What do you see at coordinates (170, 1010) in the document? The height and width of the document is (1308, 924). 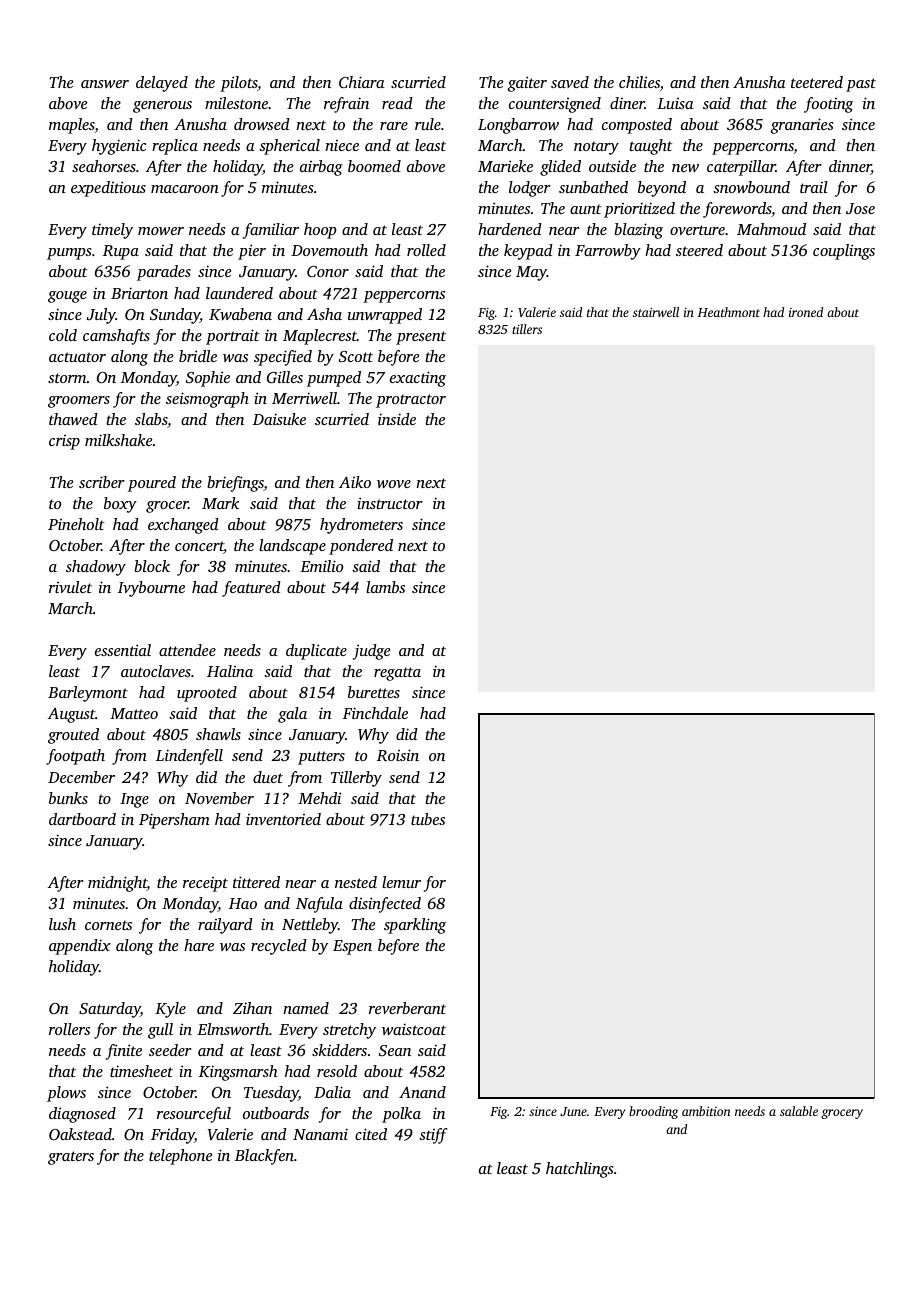 I see `Kyle` at bounding box center [170, 1010].
